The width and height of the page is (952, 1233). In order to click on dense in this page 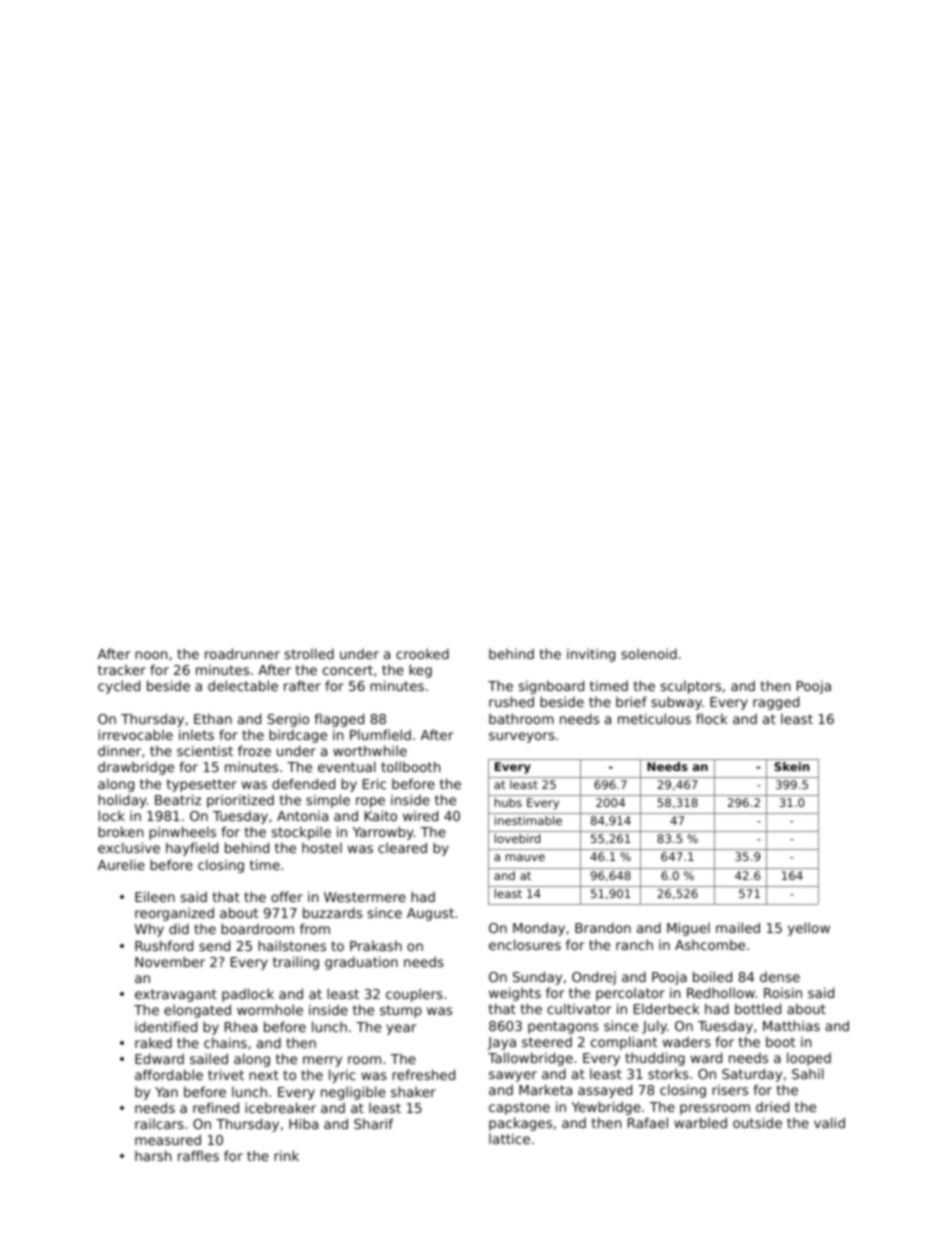, I will do `click(780, 977)`.
